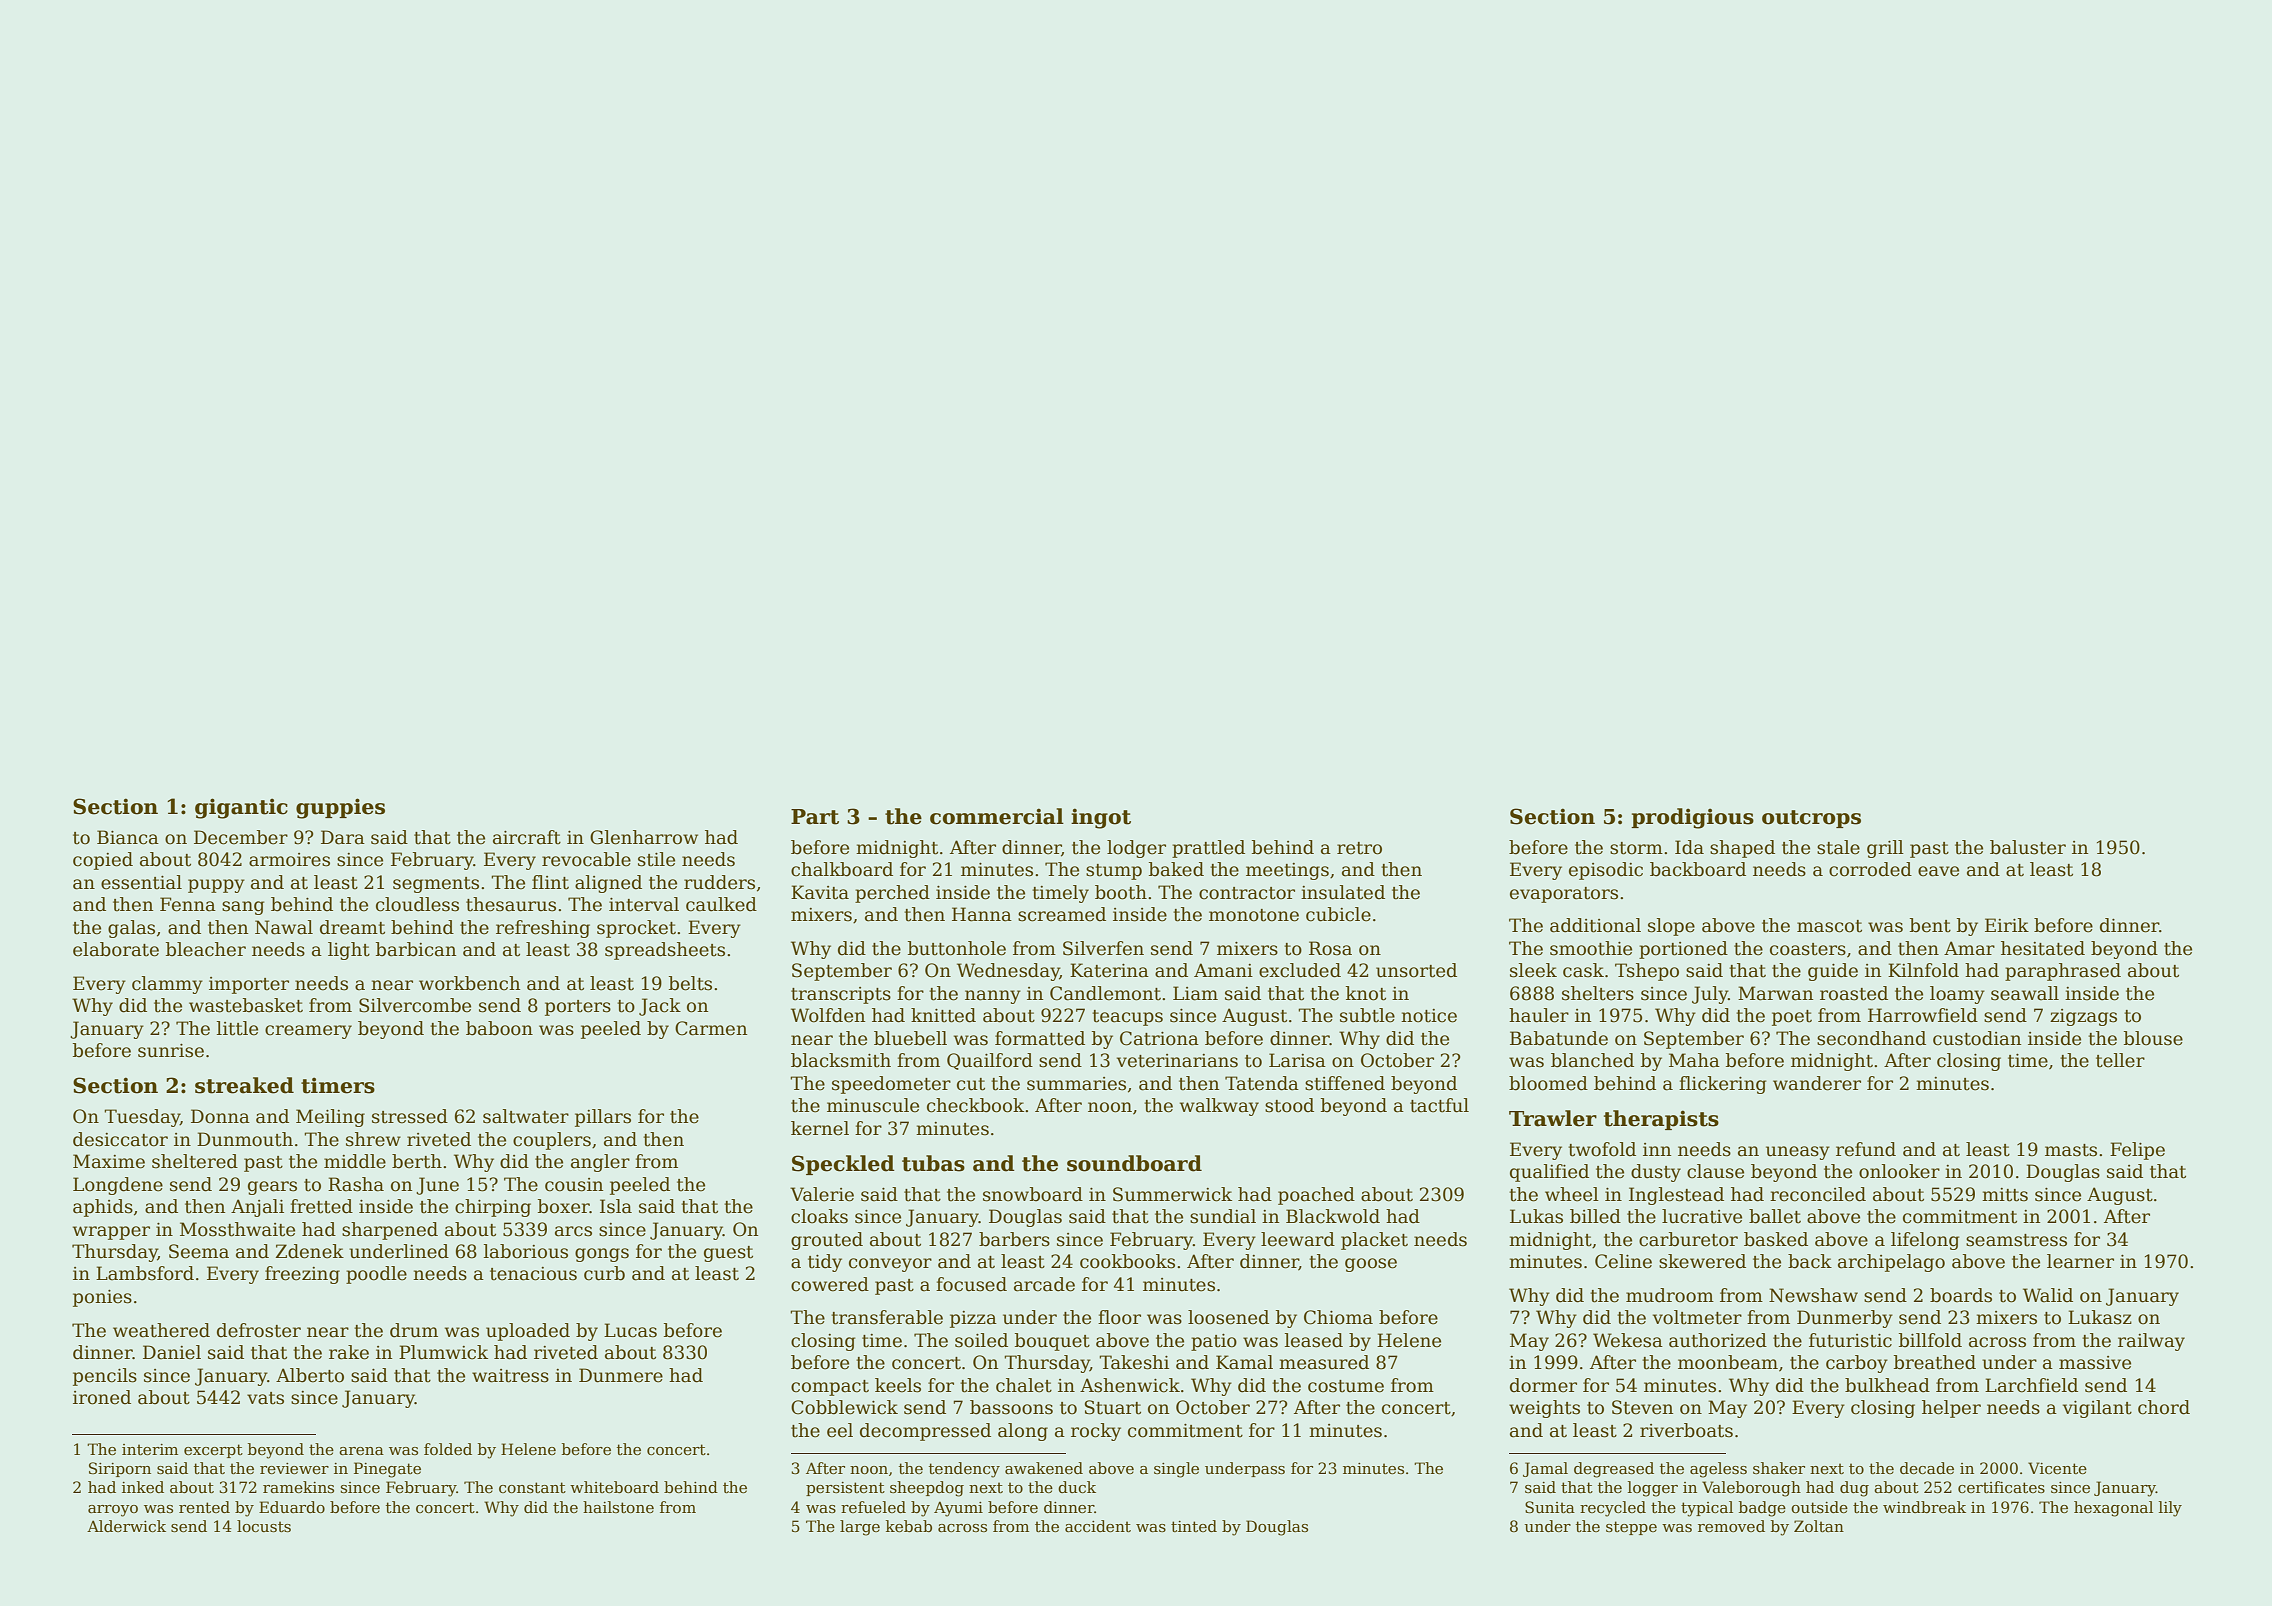  Describe the element at coordinates (244, 1085) in the document. I see `streaked` at that location.
